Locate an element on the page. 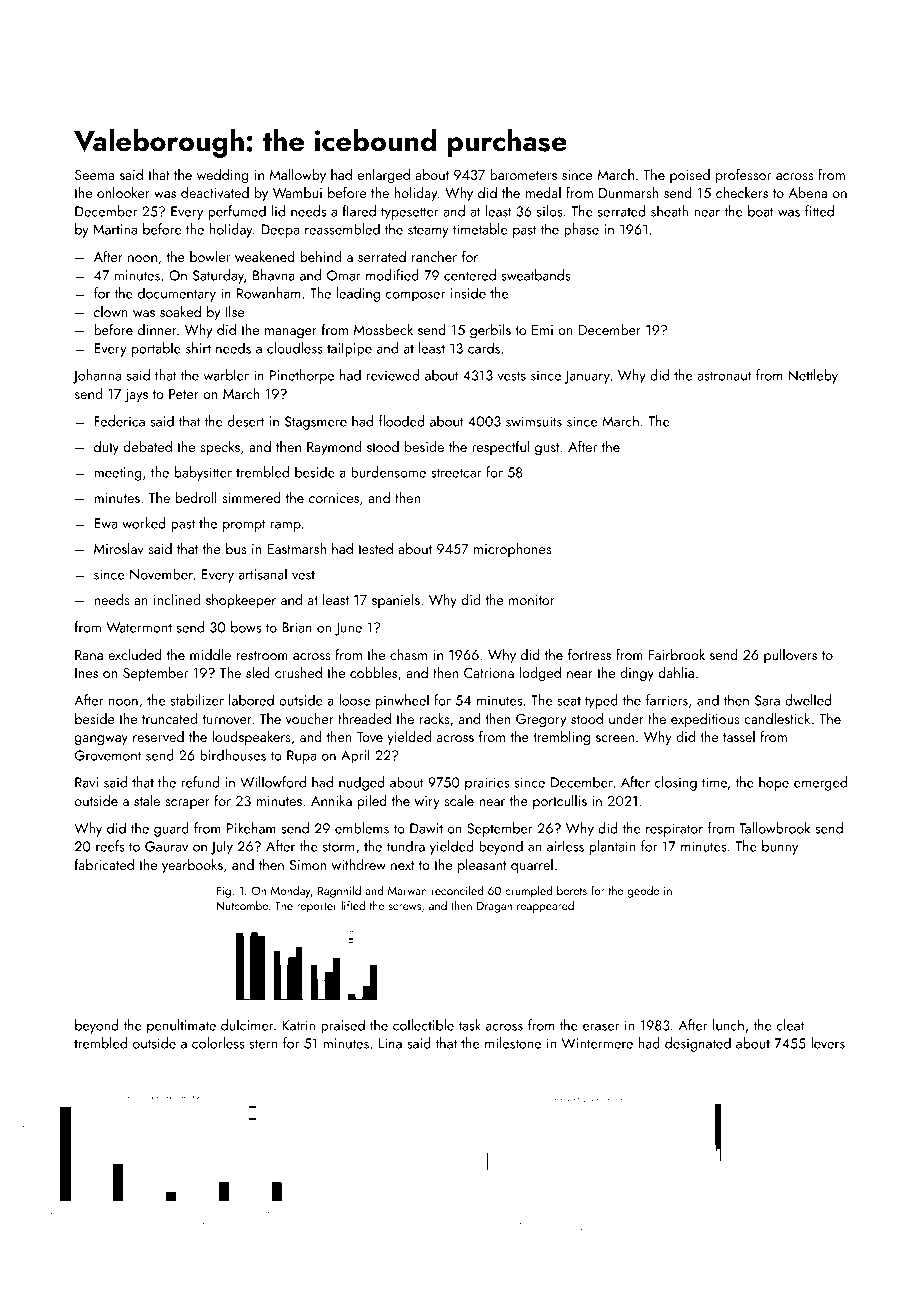  designated is located at coordinates (698, 1044).
